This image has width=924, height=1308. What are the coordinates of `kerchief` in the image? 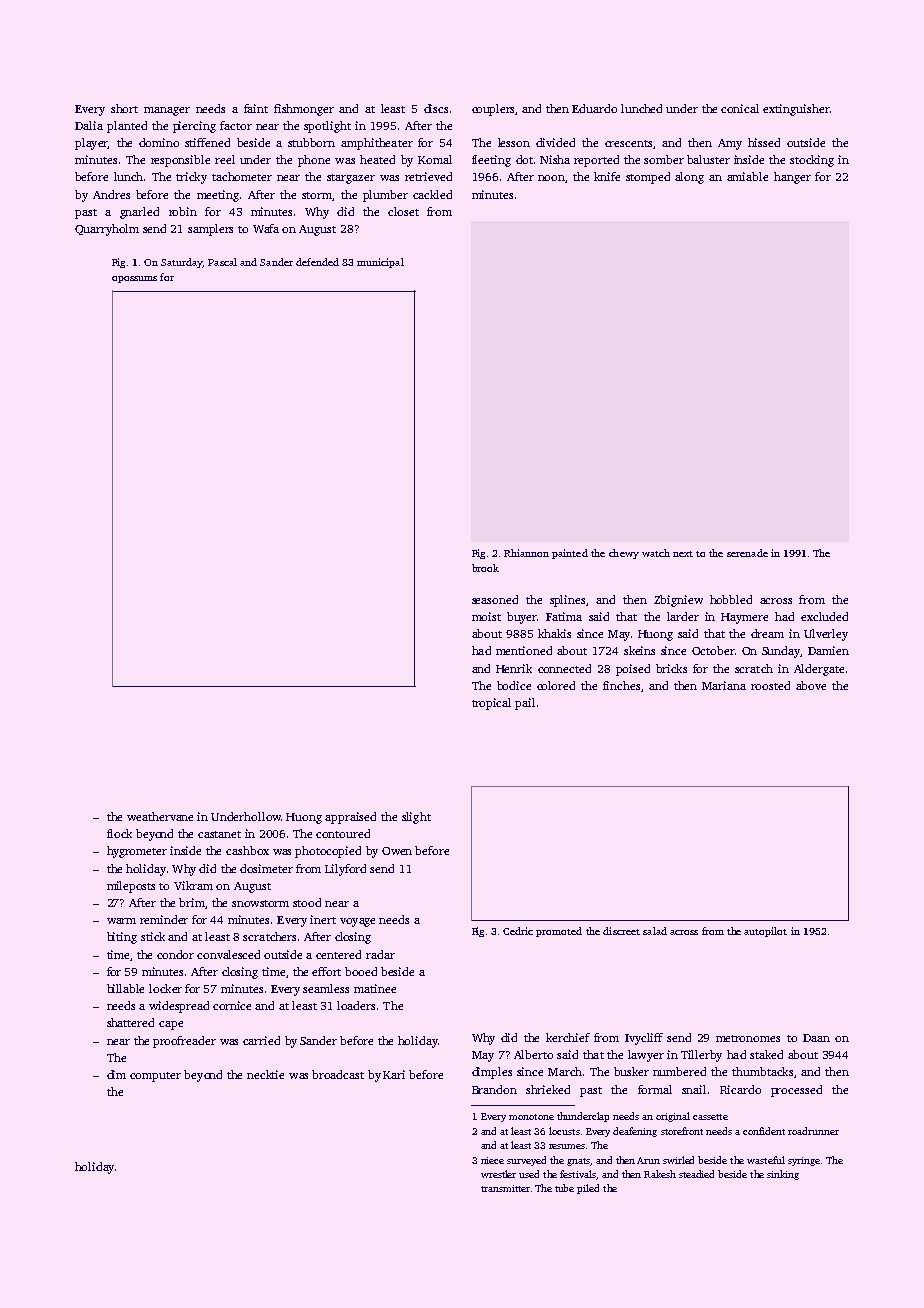 It's located at (568, 1037).
